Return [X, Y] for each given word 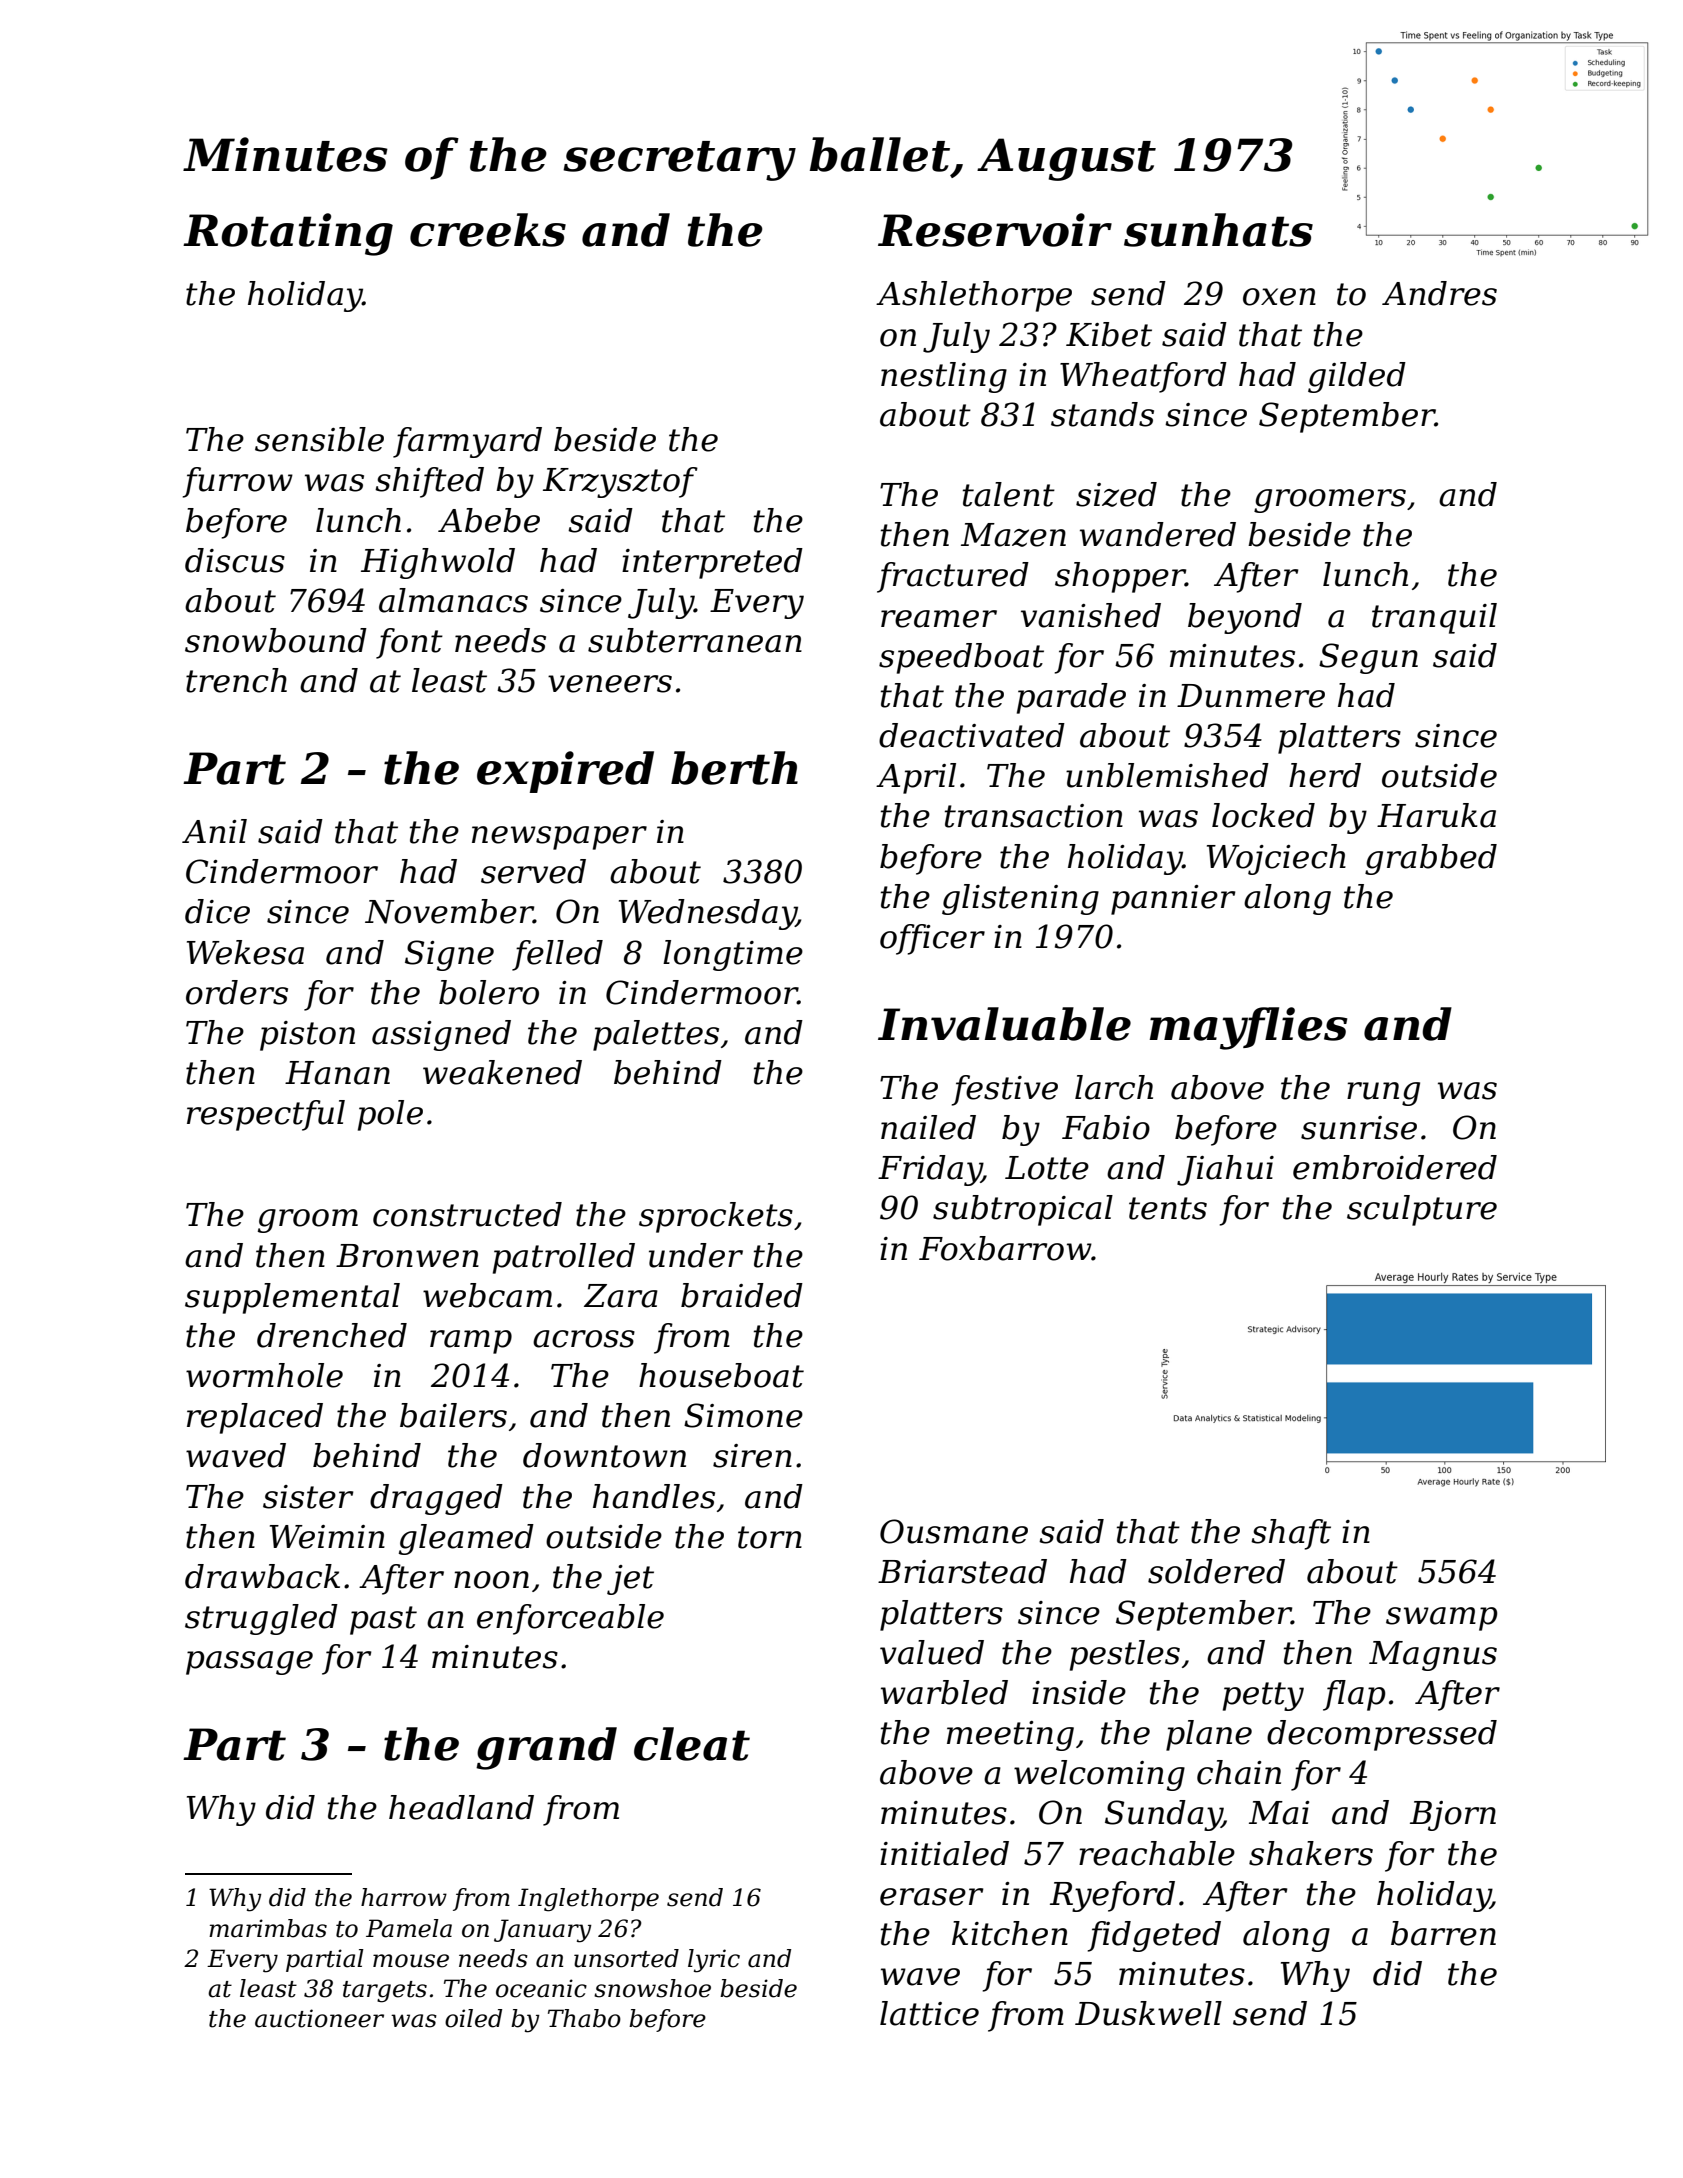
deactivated [972, 735]
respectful [266, 1115]
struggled [261, 1619]
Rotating [288, 234]
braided [742, 1295]
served [533, 871]
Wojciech [1276, 859]
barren [1443, 1933]
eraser [932, 1897]
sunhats [1218, 230]
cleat [692, 1744]
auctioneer [319, 2018]
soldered [1216, 1571]
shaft [1291, 1534]
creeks [488, 230]
